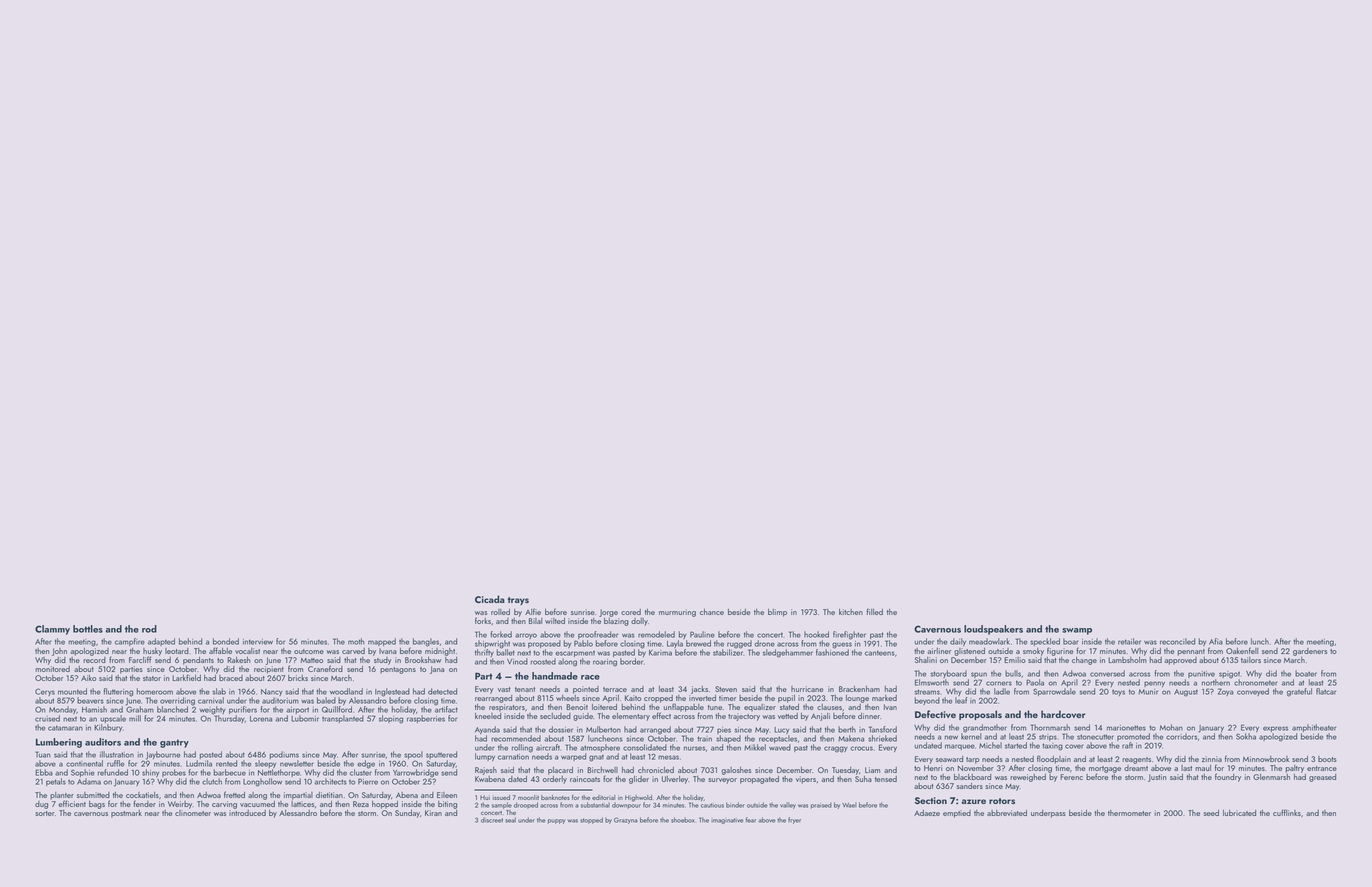 The height and width of the screenshot is (887, 1372). What do you see at coordinates (1314, 728) in the screenshot?
I see `amphitheater` at bounding box center [1314, 728].
